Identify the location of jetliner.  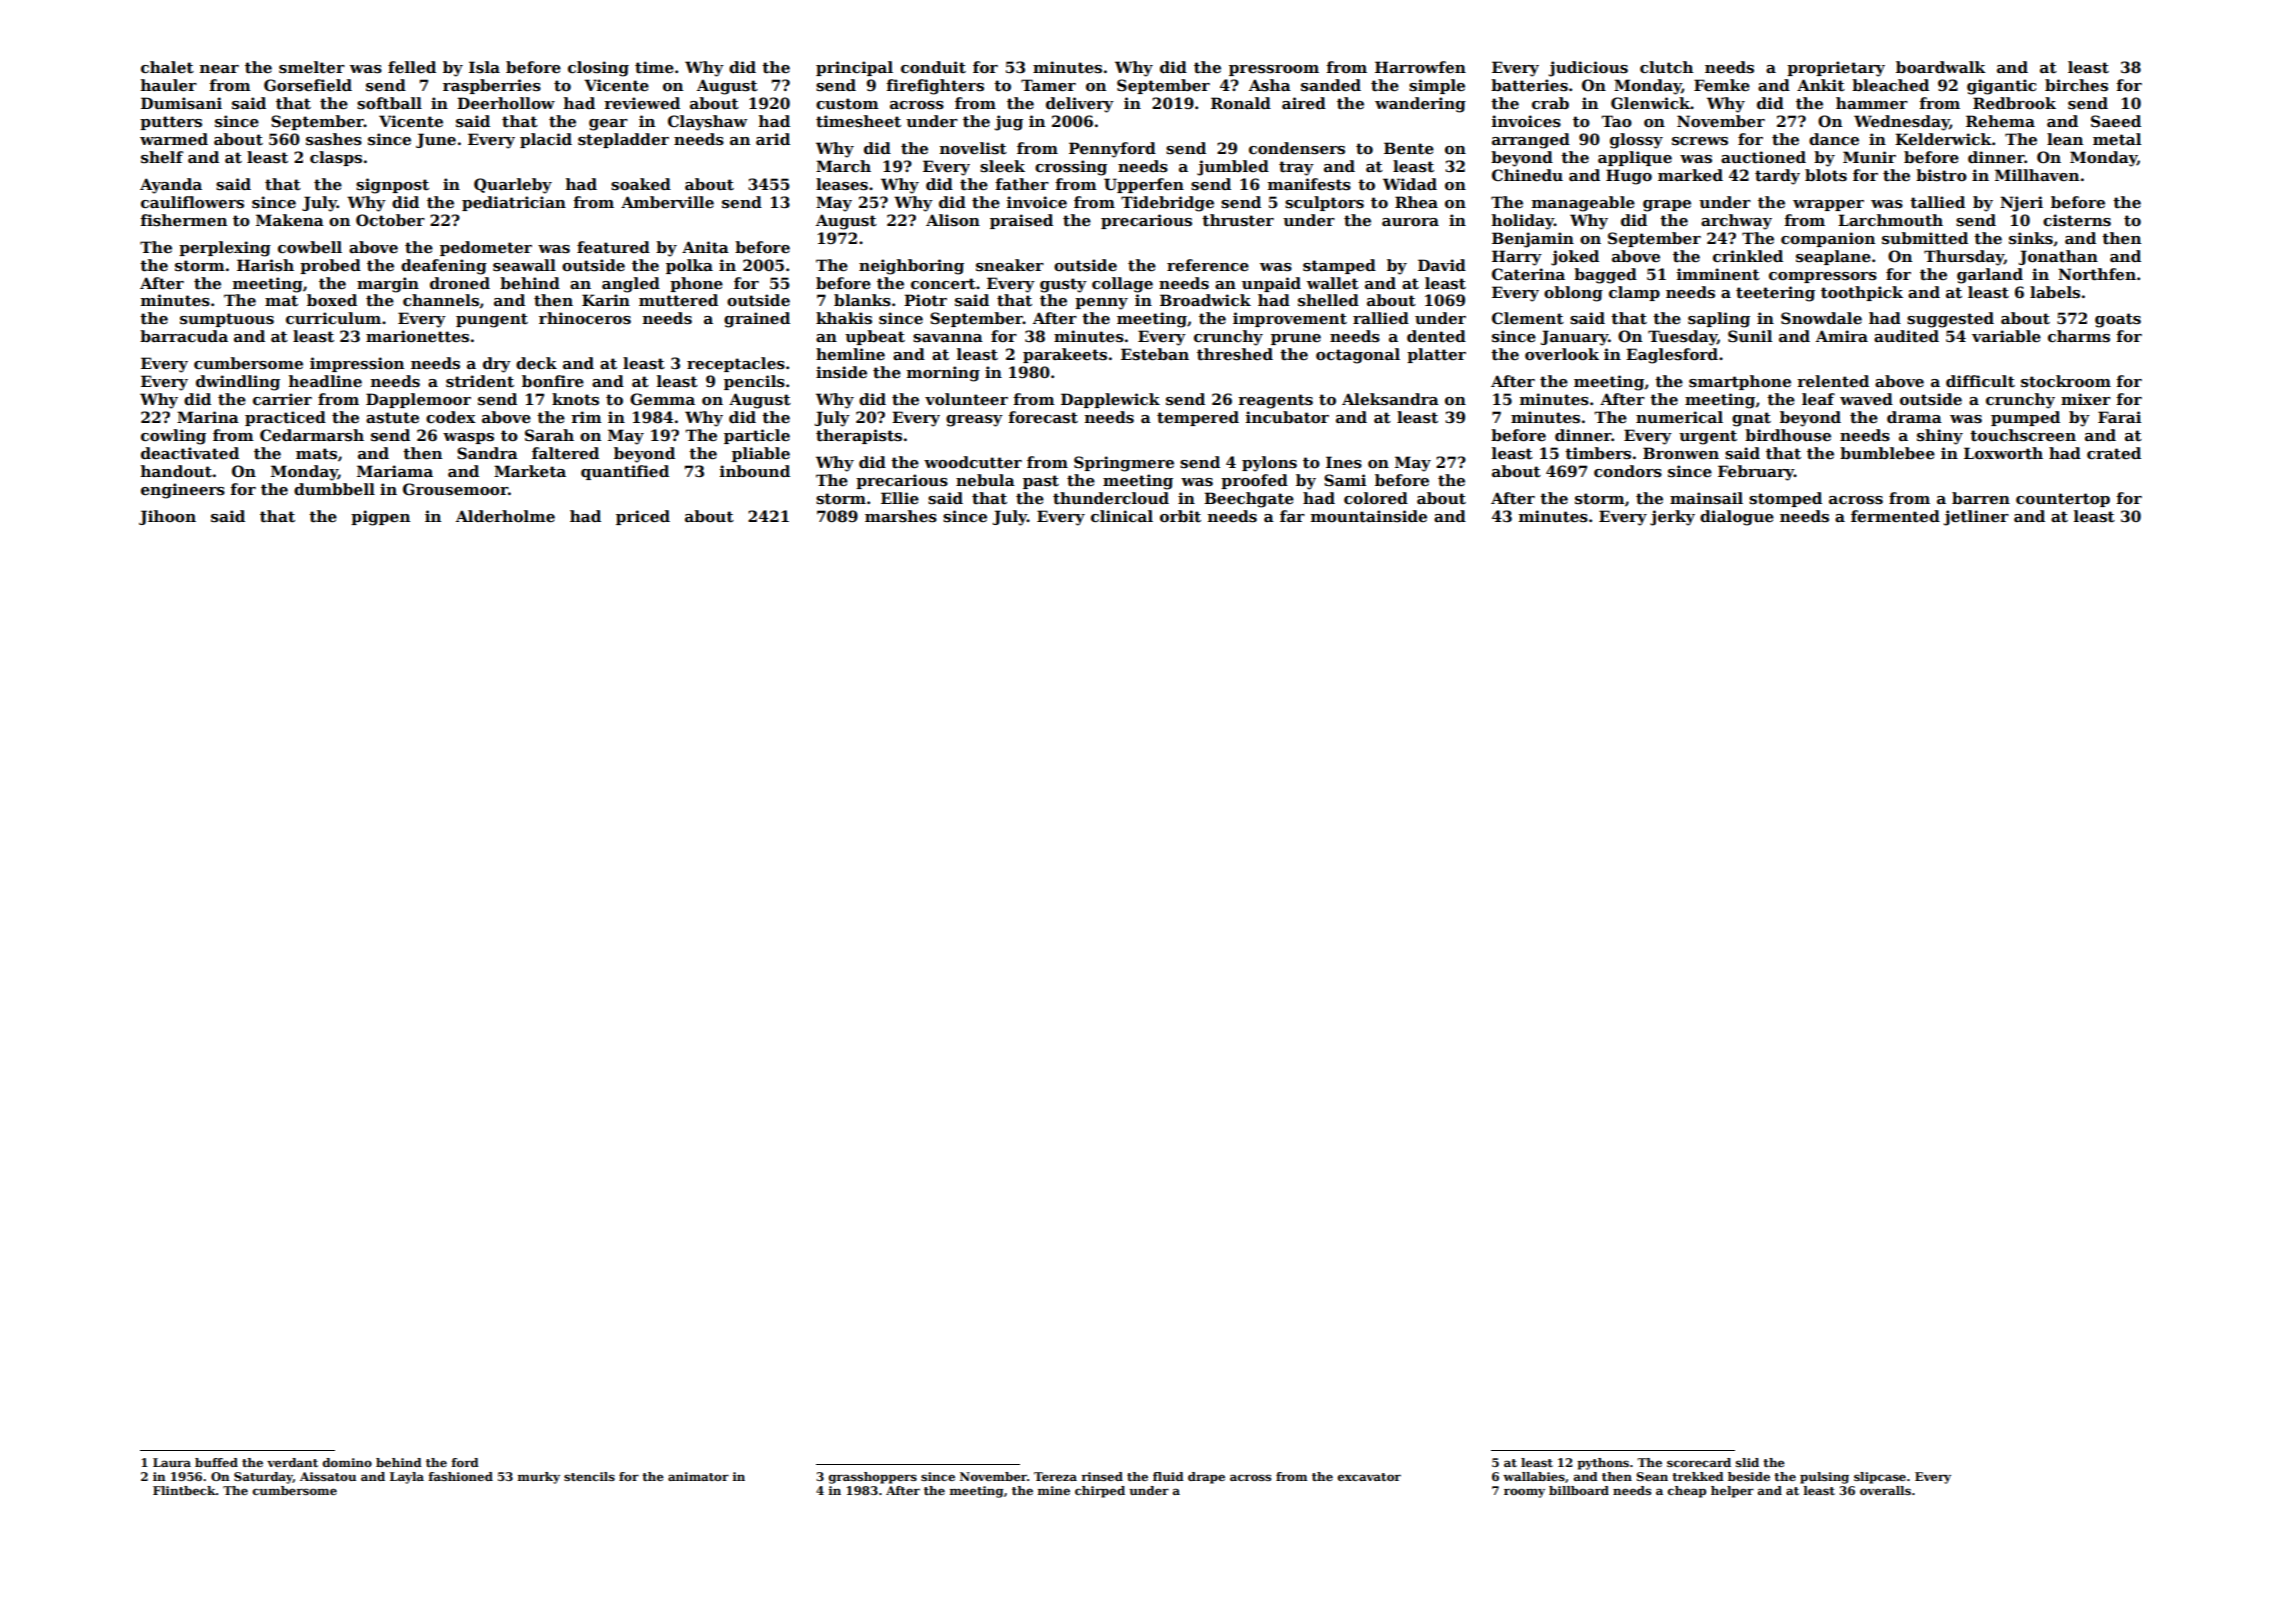
(1976, 518).
